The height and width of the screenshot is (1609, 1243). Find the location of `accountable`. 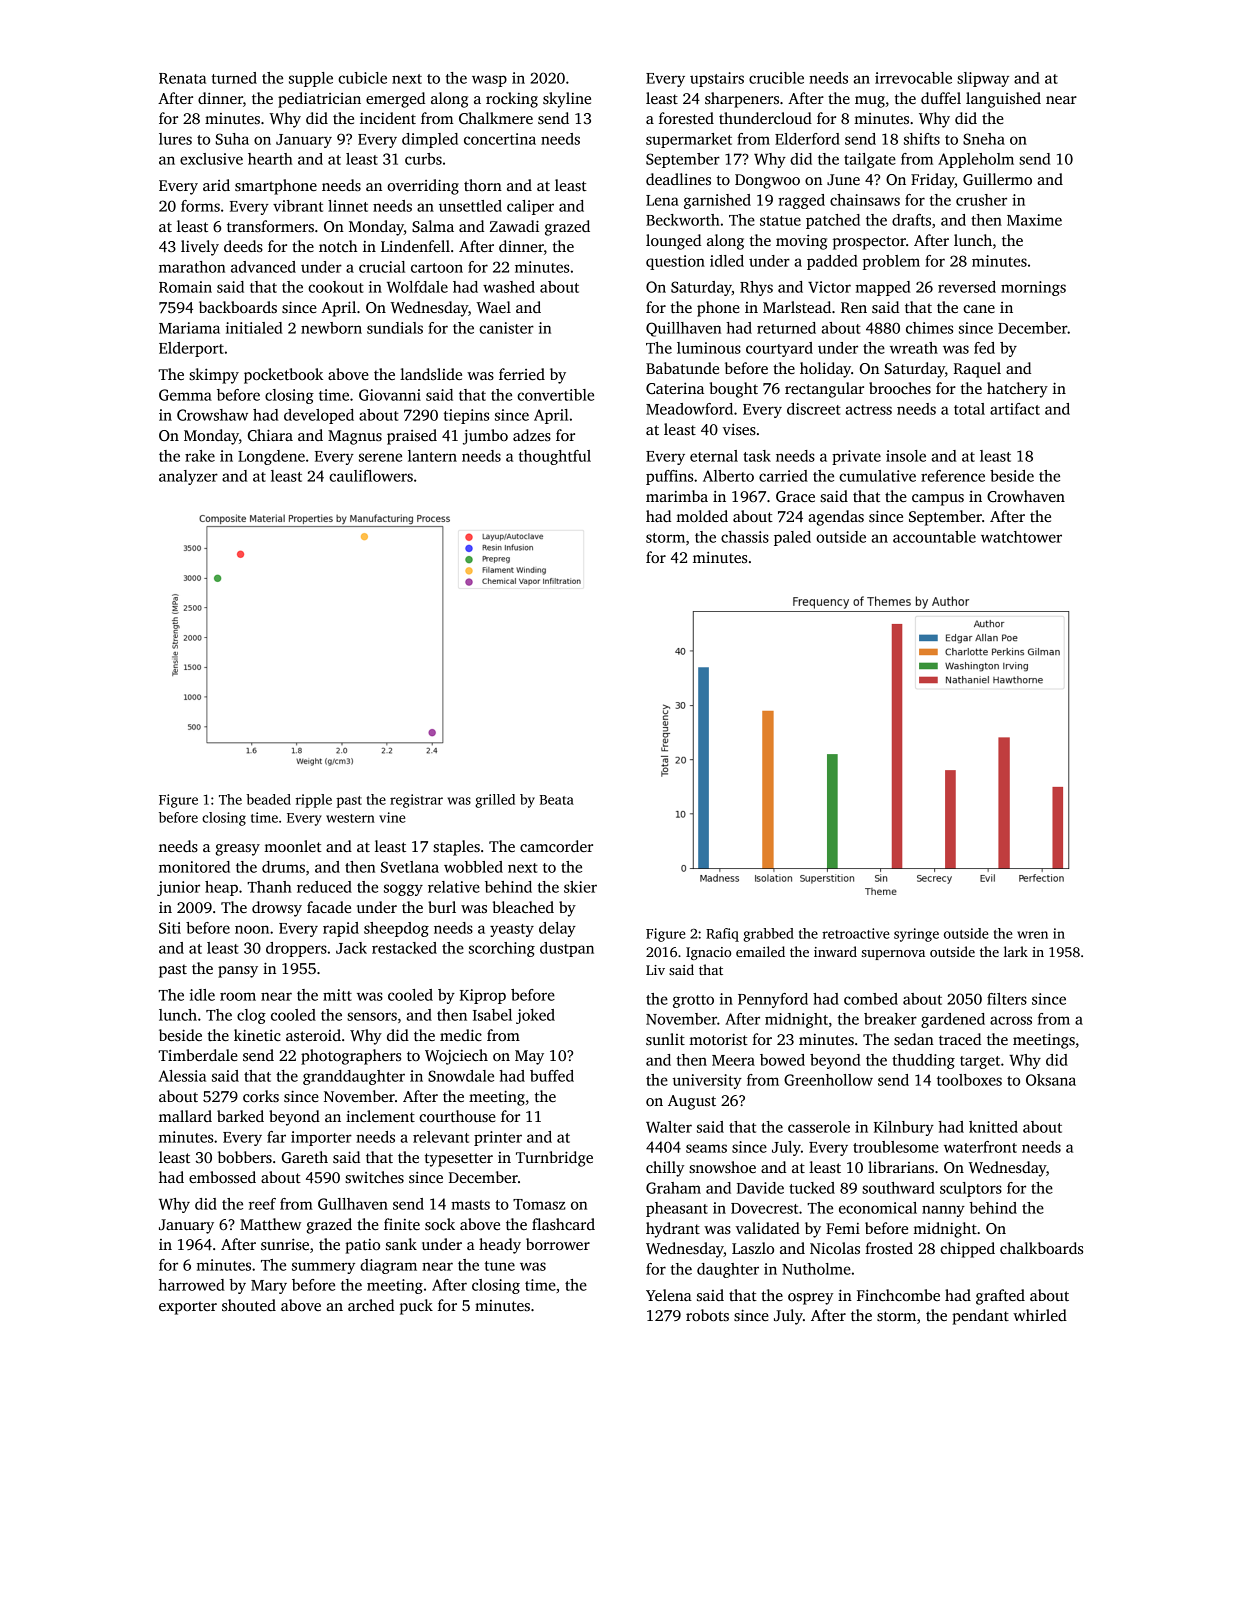

accountable is located at coordinates (934, 537).
